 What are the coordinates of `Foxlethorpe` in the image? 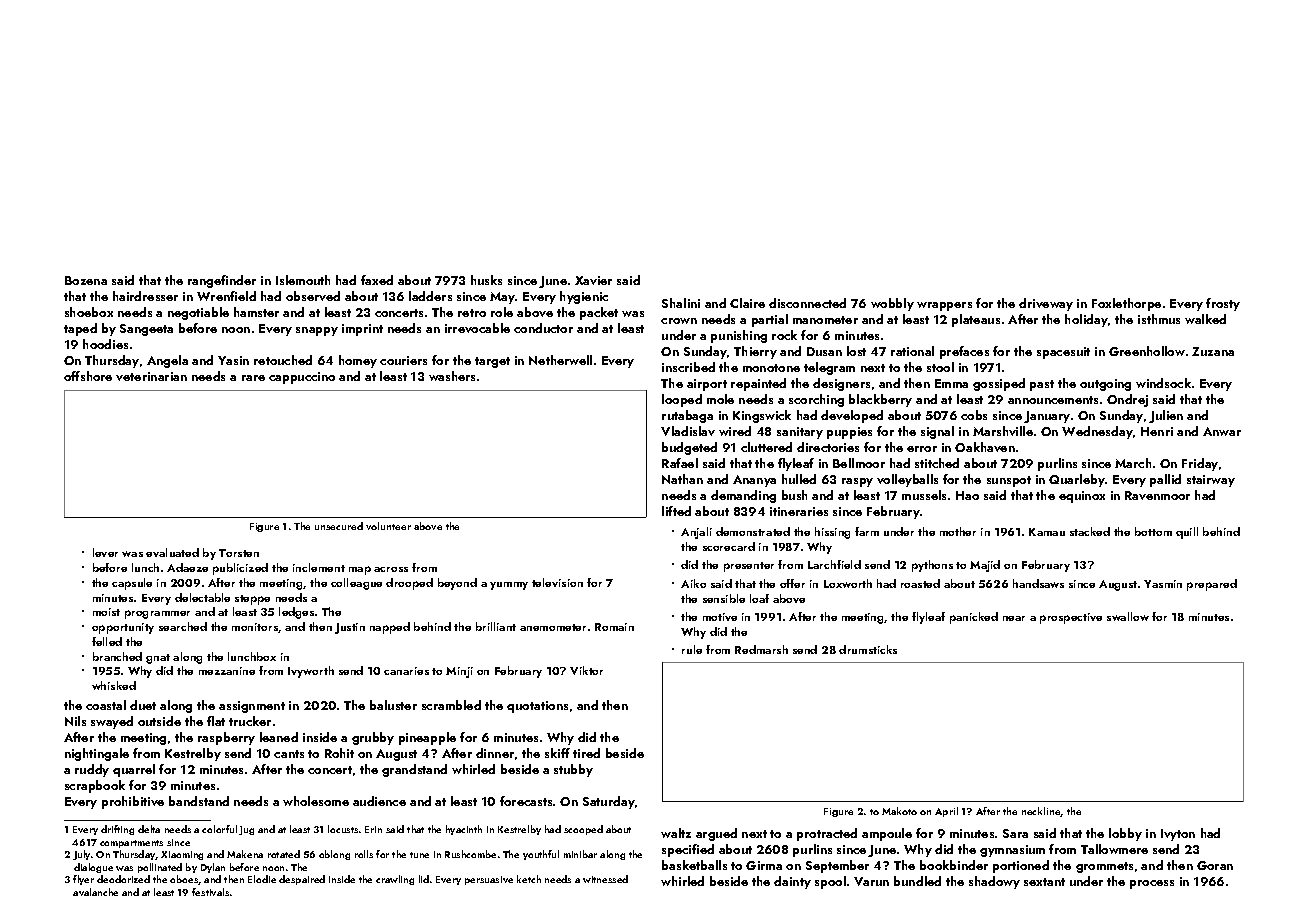 It's located at (1126, 304).
